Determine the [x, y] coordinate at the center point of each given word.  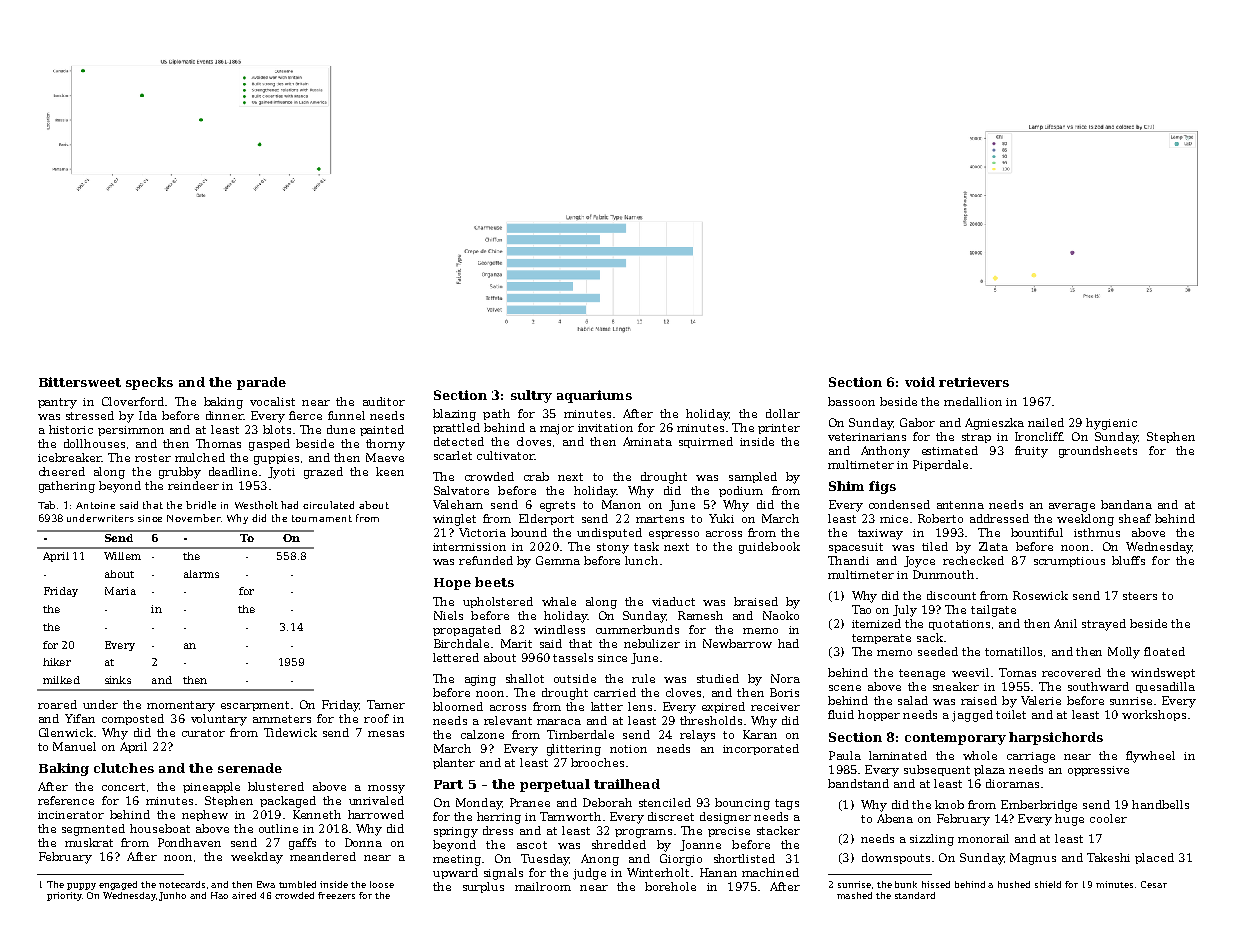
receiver [775, 707]
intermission [469, 547]
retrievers [974, 382]
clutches [124, 768]
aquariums [594, 396]
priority [64, 896]
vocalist [272, 401]
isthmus [1097, 532]
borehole [670, 886]
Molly [1124, 653]
